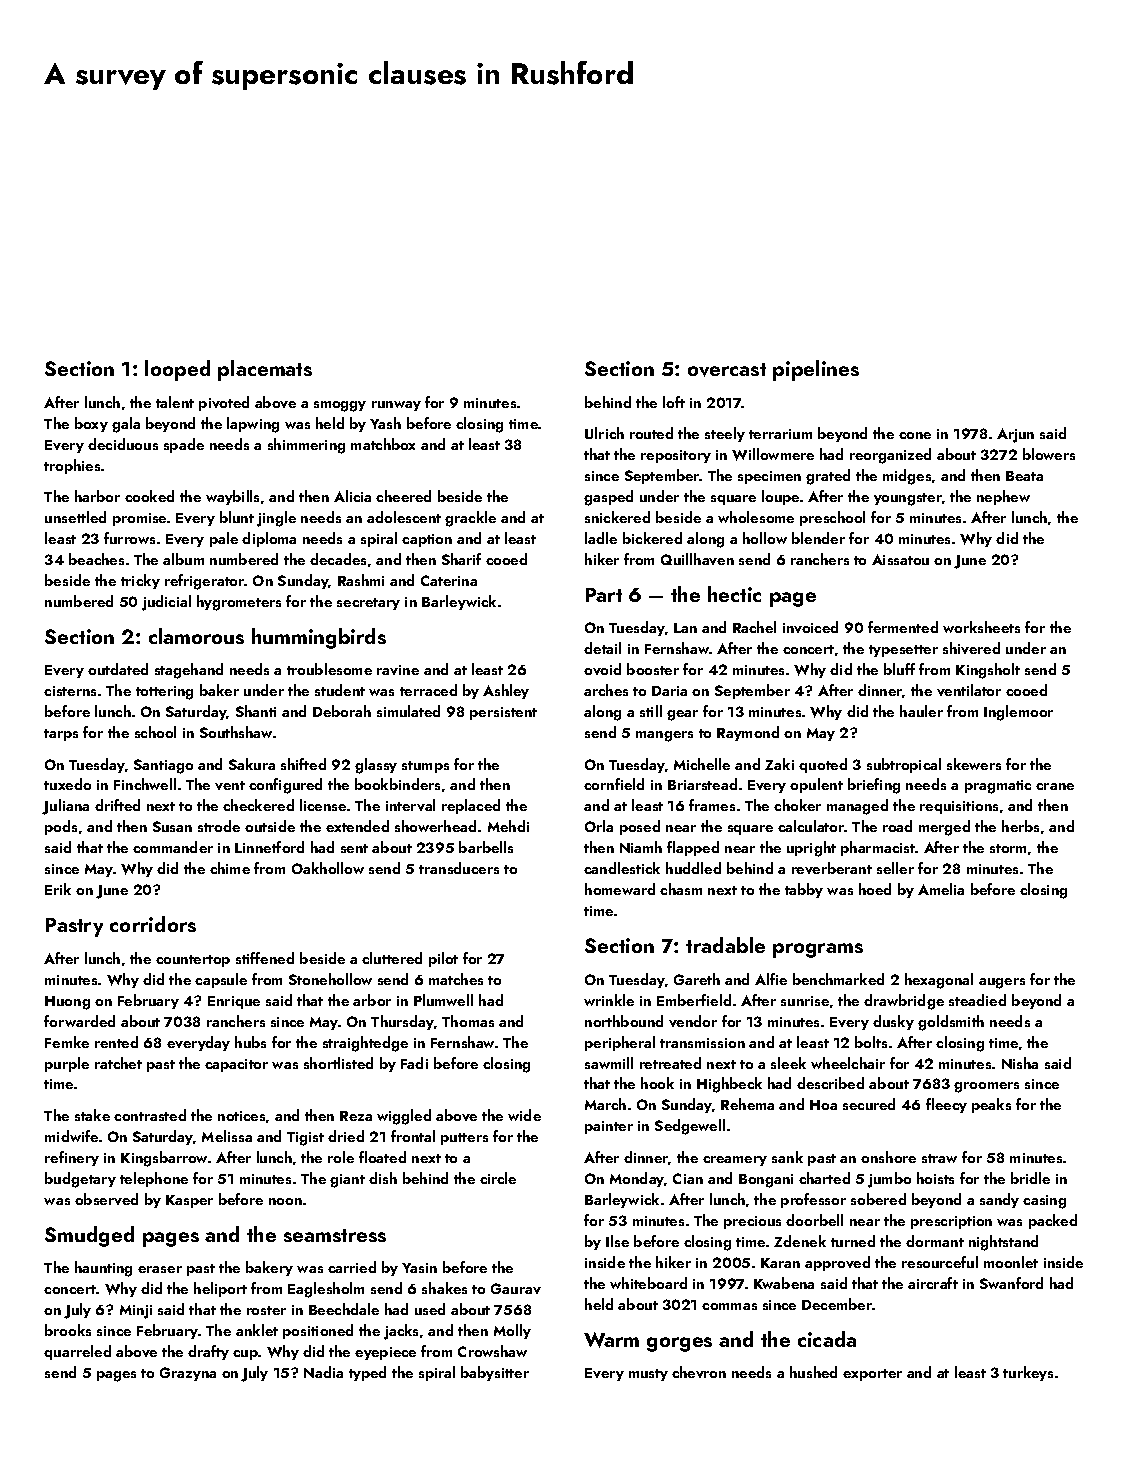 The image size is (1129, 1461). I want to click on Quillhaven, so click(697, 559).
